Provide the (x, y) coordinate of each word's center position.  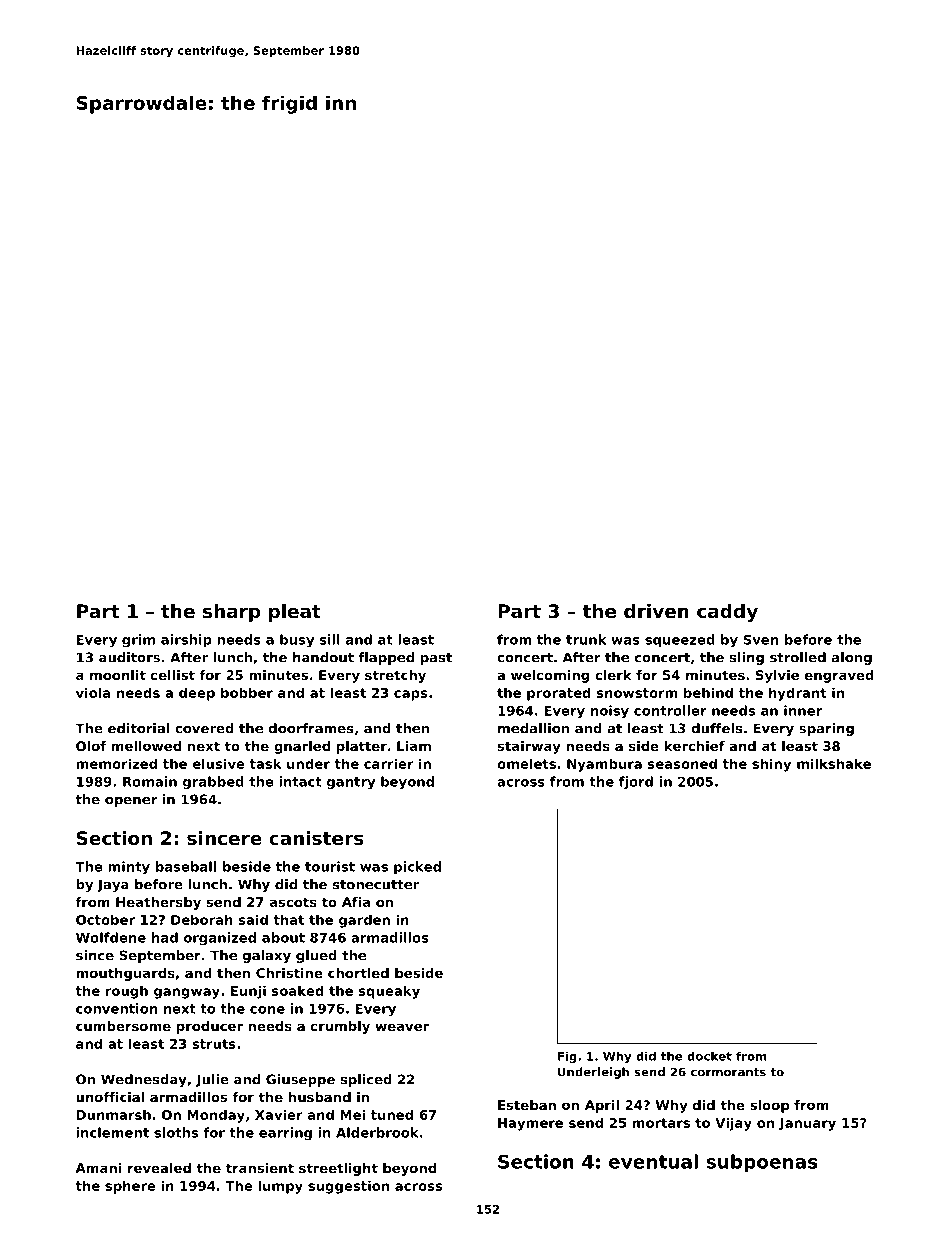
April (602, 1106)
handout (323, 657)
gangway (187, 993)
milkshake (834, 763)
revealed (159, 1168)
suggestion (348, 1187)
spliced (366, 1080)
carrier (389, 763)
